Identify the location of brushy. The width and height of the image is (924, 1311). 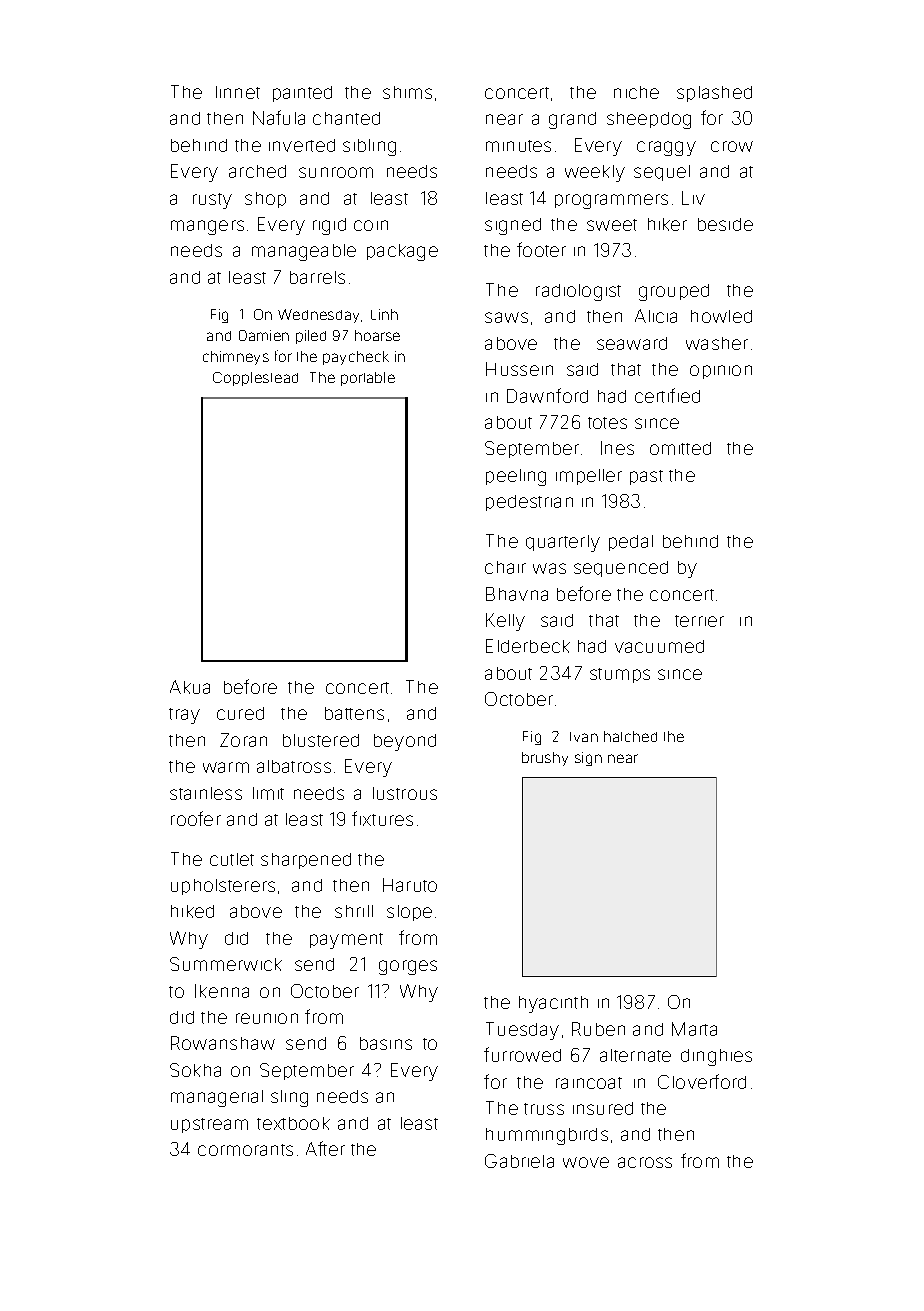
(545, 759).
